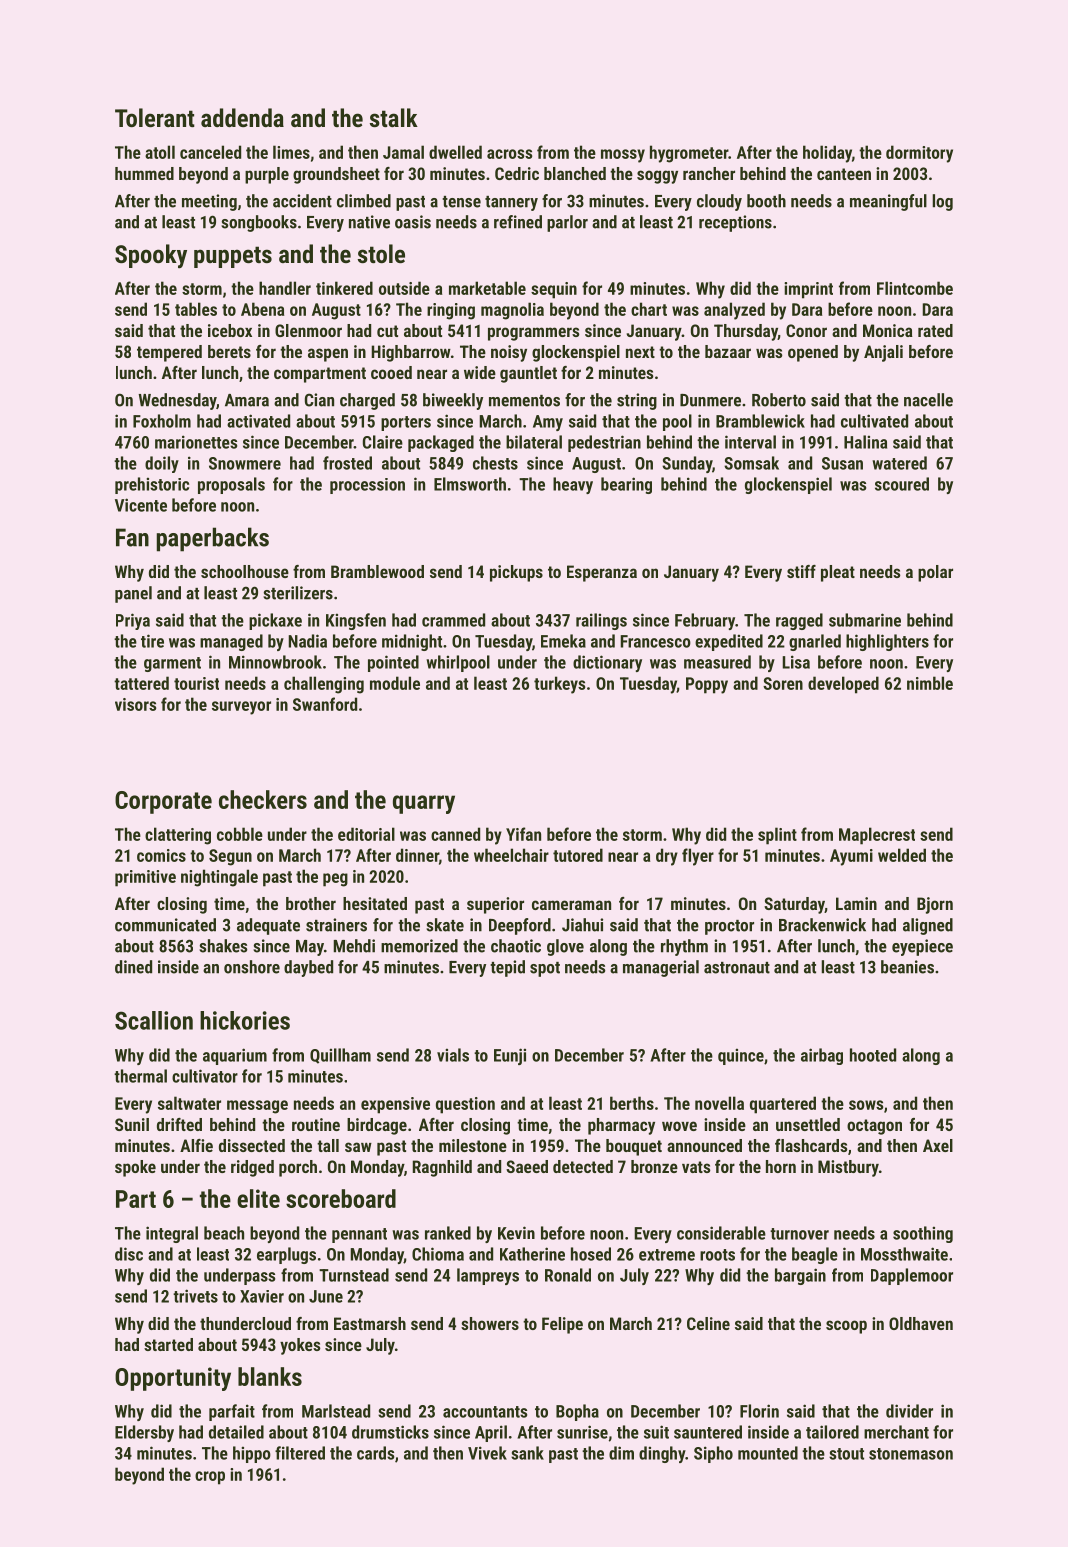 The height and width of the screenshot is (1547, 1068). Describe the element at coordinates (657, 177) in the screenshot. I see `soggy` at that location.
